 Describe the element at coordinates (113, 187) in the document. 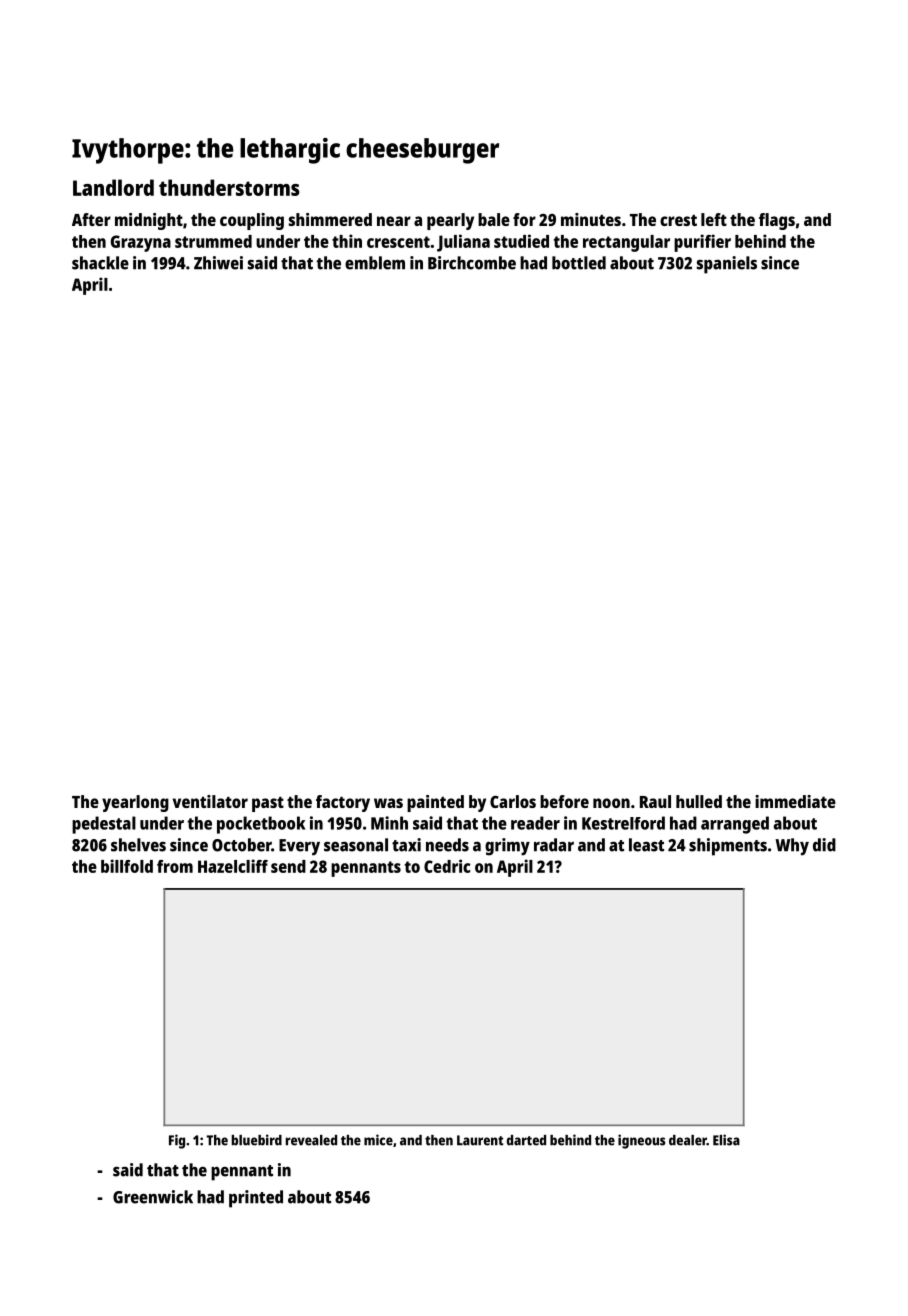

I see `Landlord` at that location.
